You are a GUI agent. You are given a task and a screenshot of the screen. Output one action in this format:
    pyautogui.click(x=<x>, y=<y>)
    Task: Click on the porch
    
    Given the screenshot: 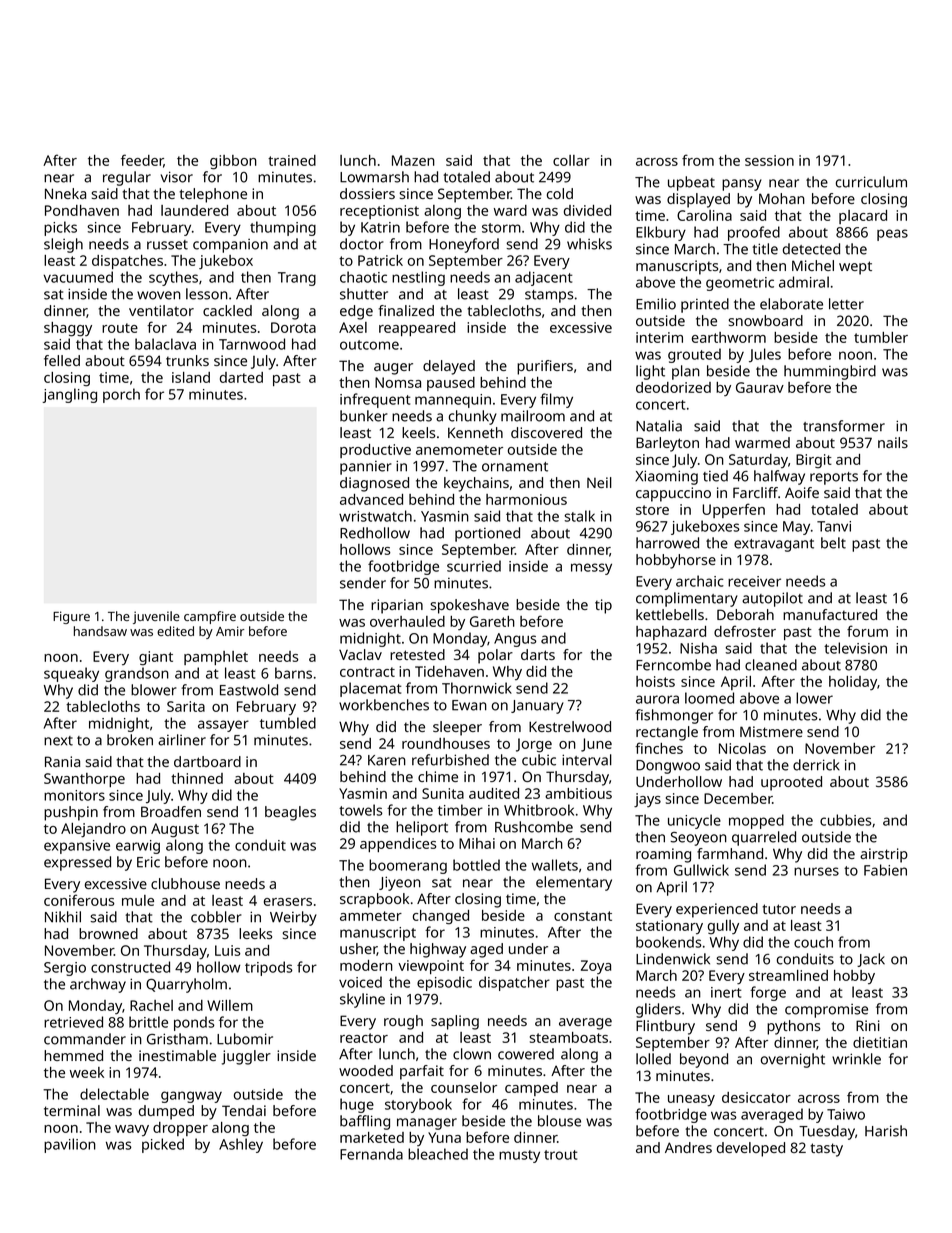 What is the action you would take?
    pyautogui.click(x=121, y=395)
